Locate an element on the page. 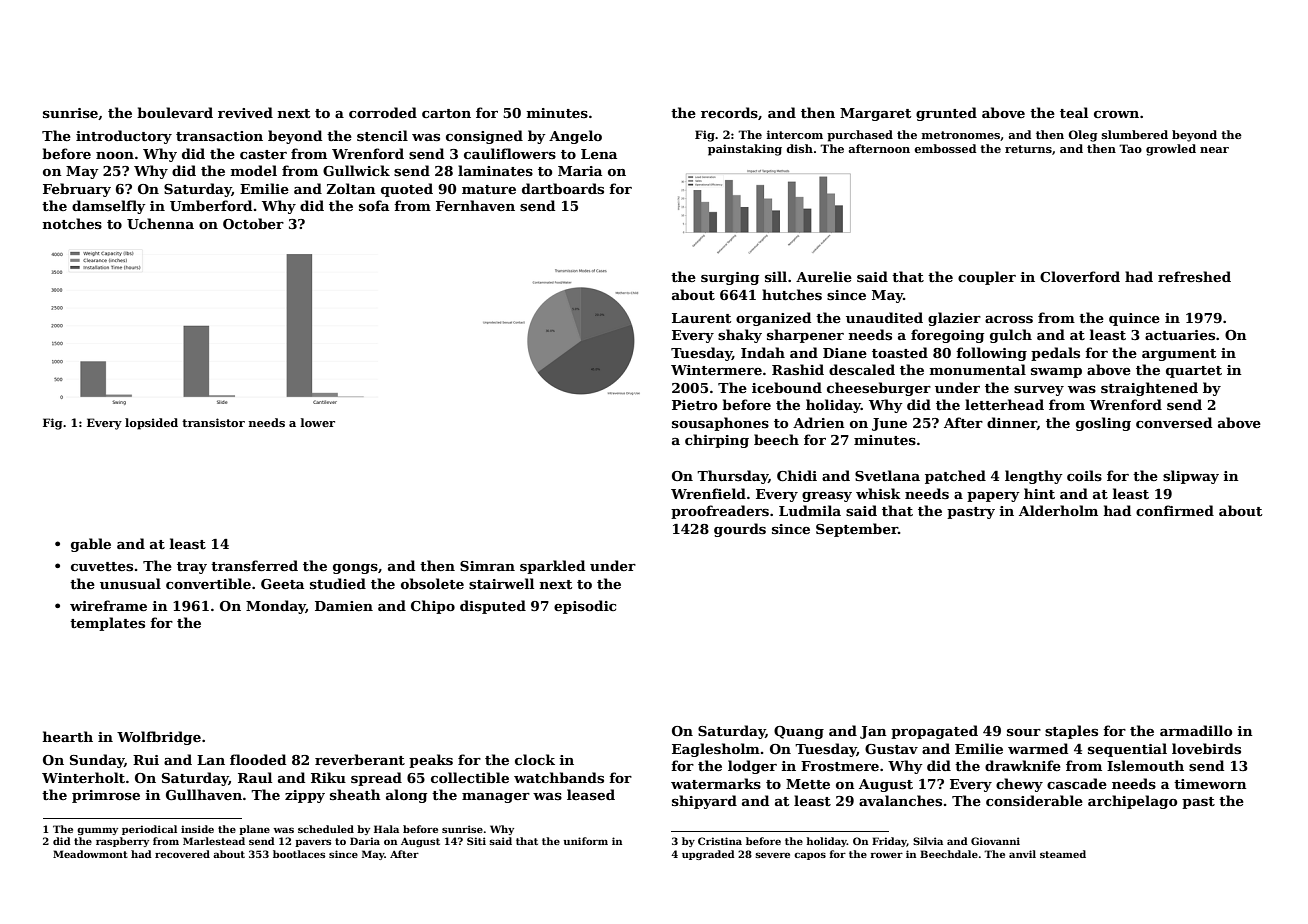  recovered is located at coordinates (182, 854).
